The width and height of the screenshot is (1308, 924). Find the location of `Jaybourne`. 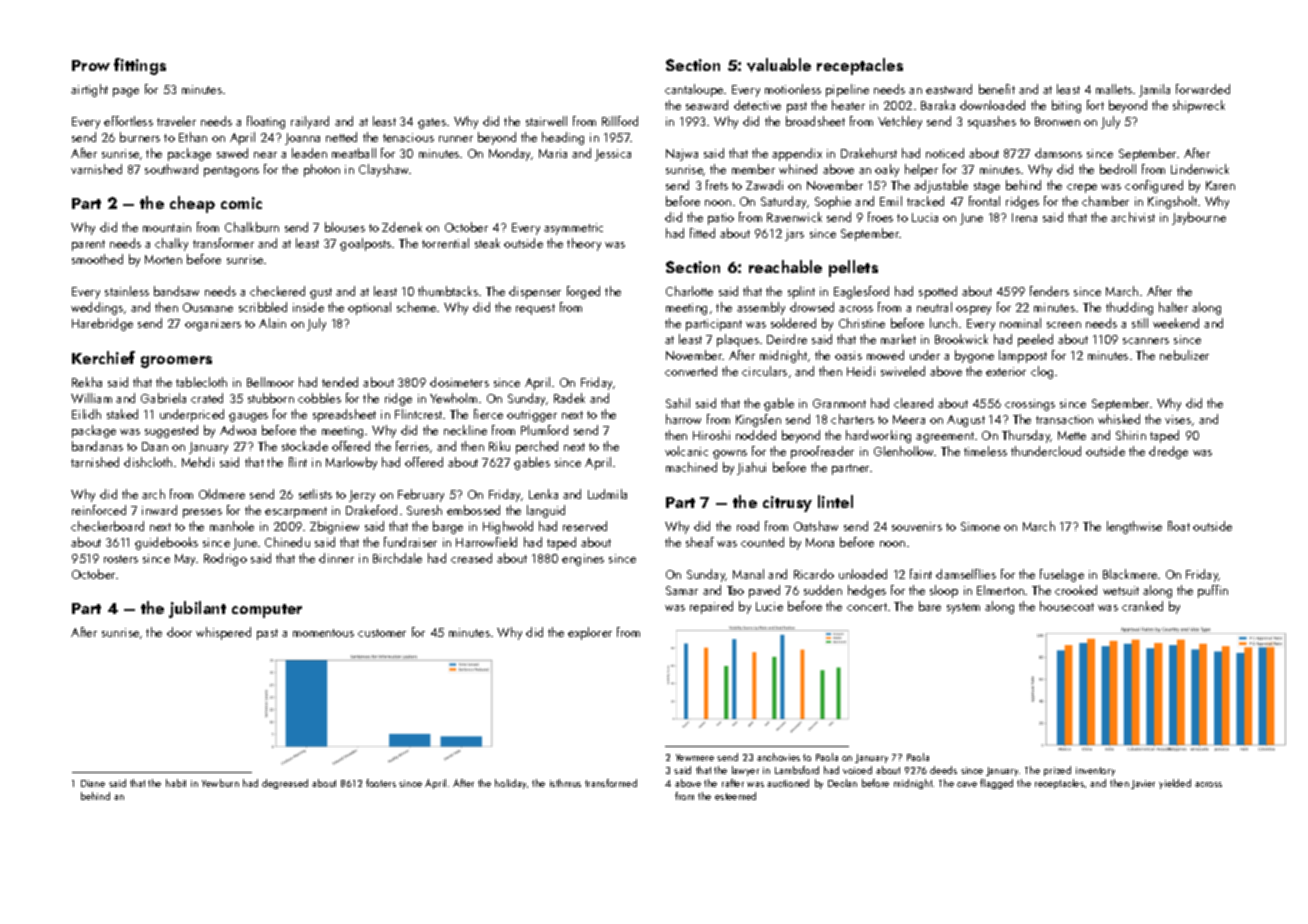

Jaybourne is located at coordinates (1199, 218).
